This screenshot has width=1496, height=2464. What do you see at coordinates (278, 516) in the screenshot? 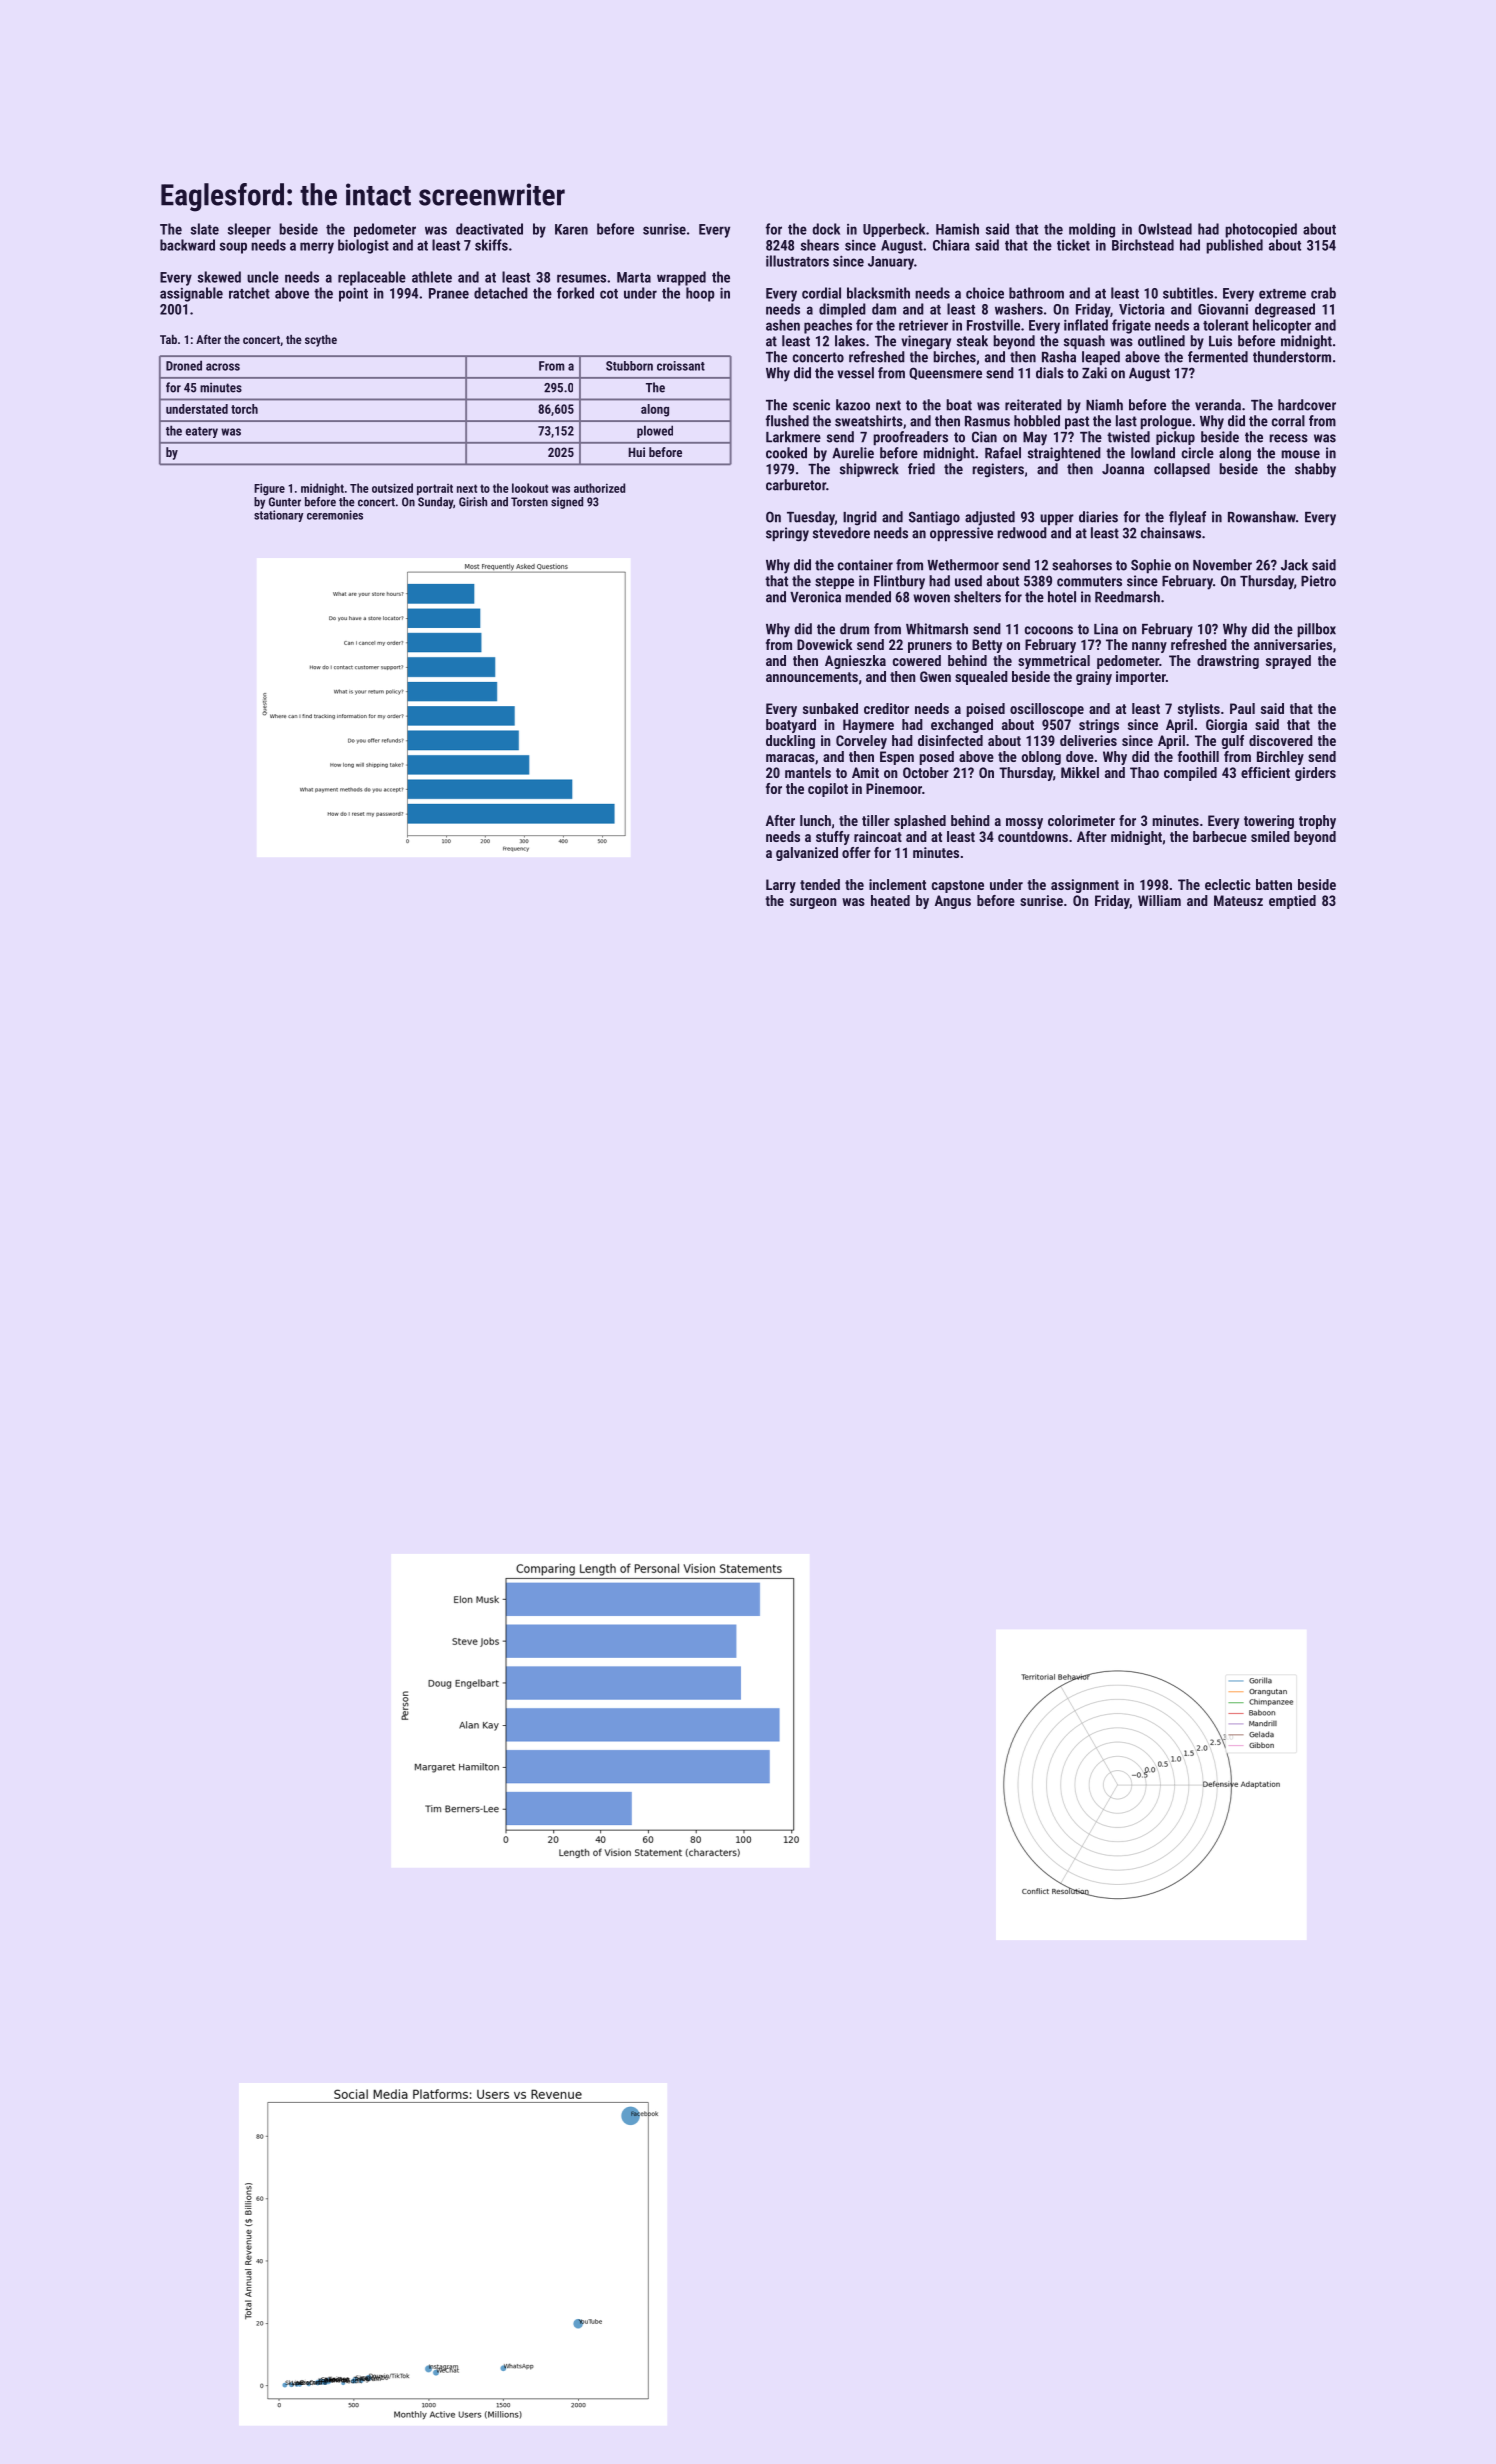
I see `stationary` at bounding box center [278, 516].
